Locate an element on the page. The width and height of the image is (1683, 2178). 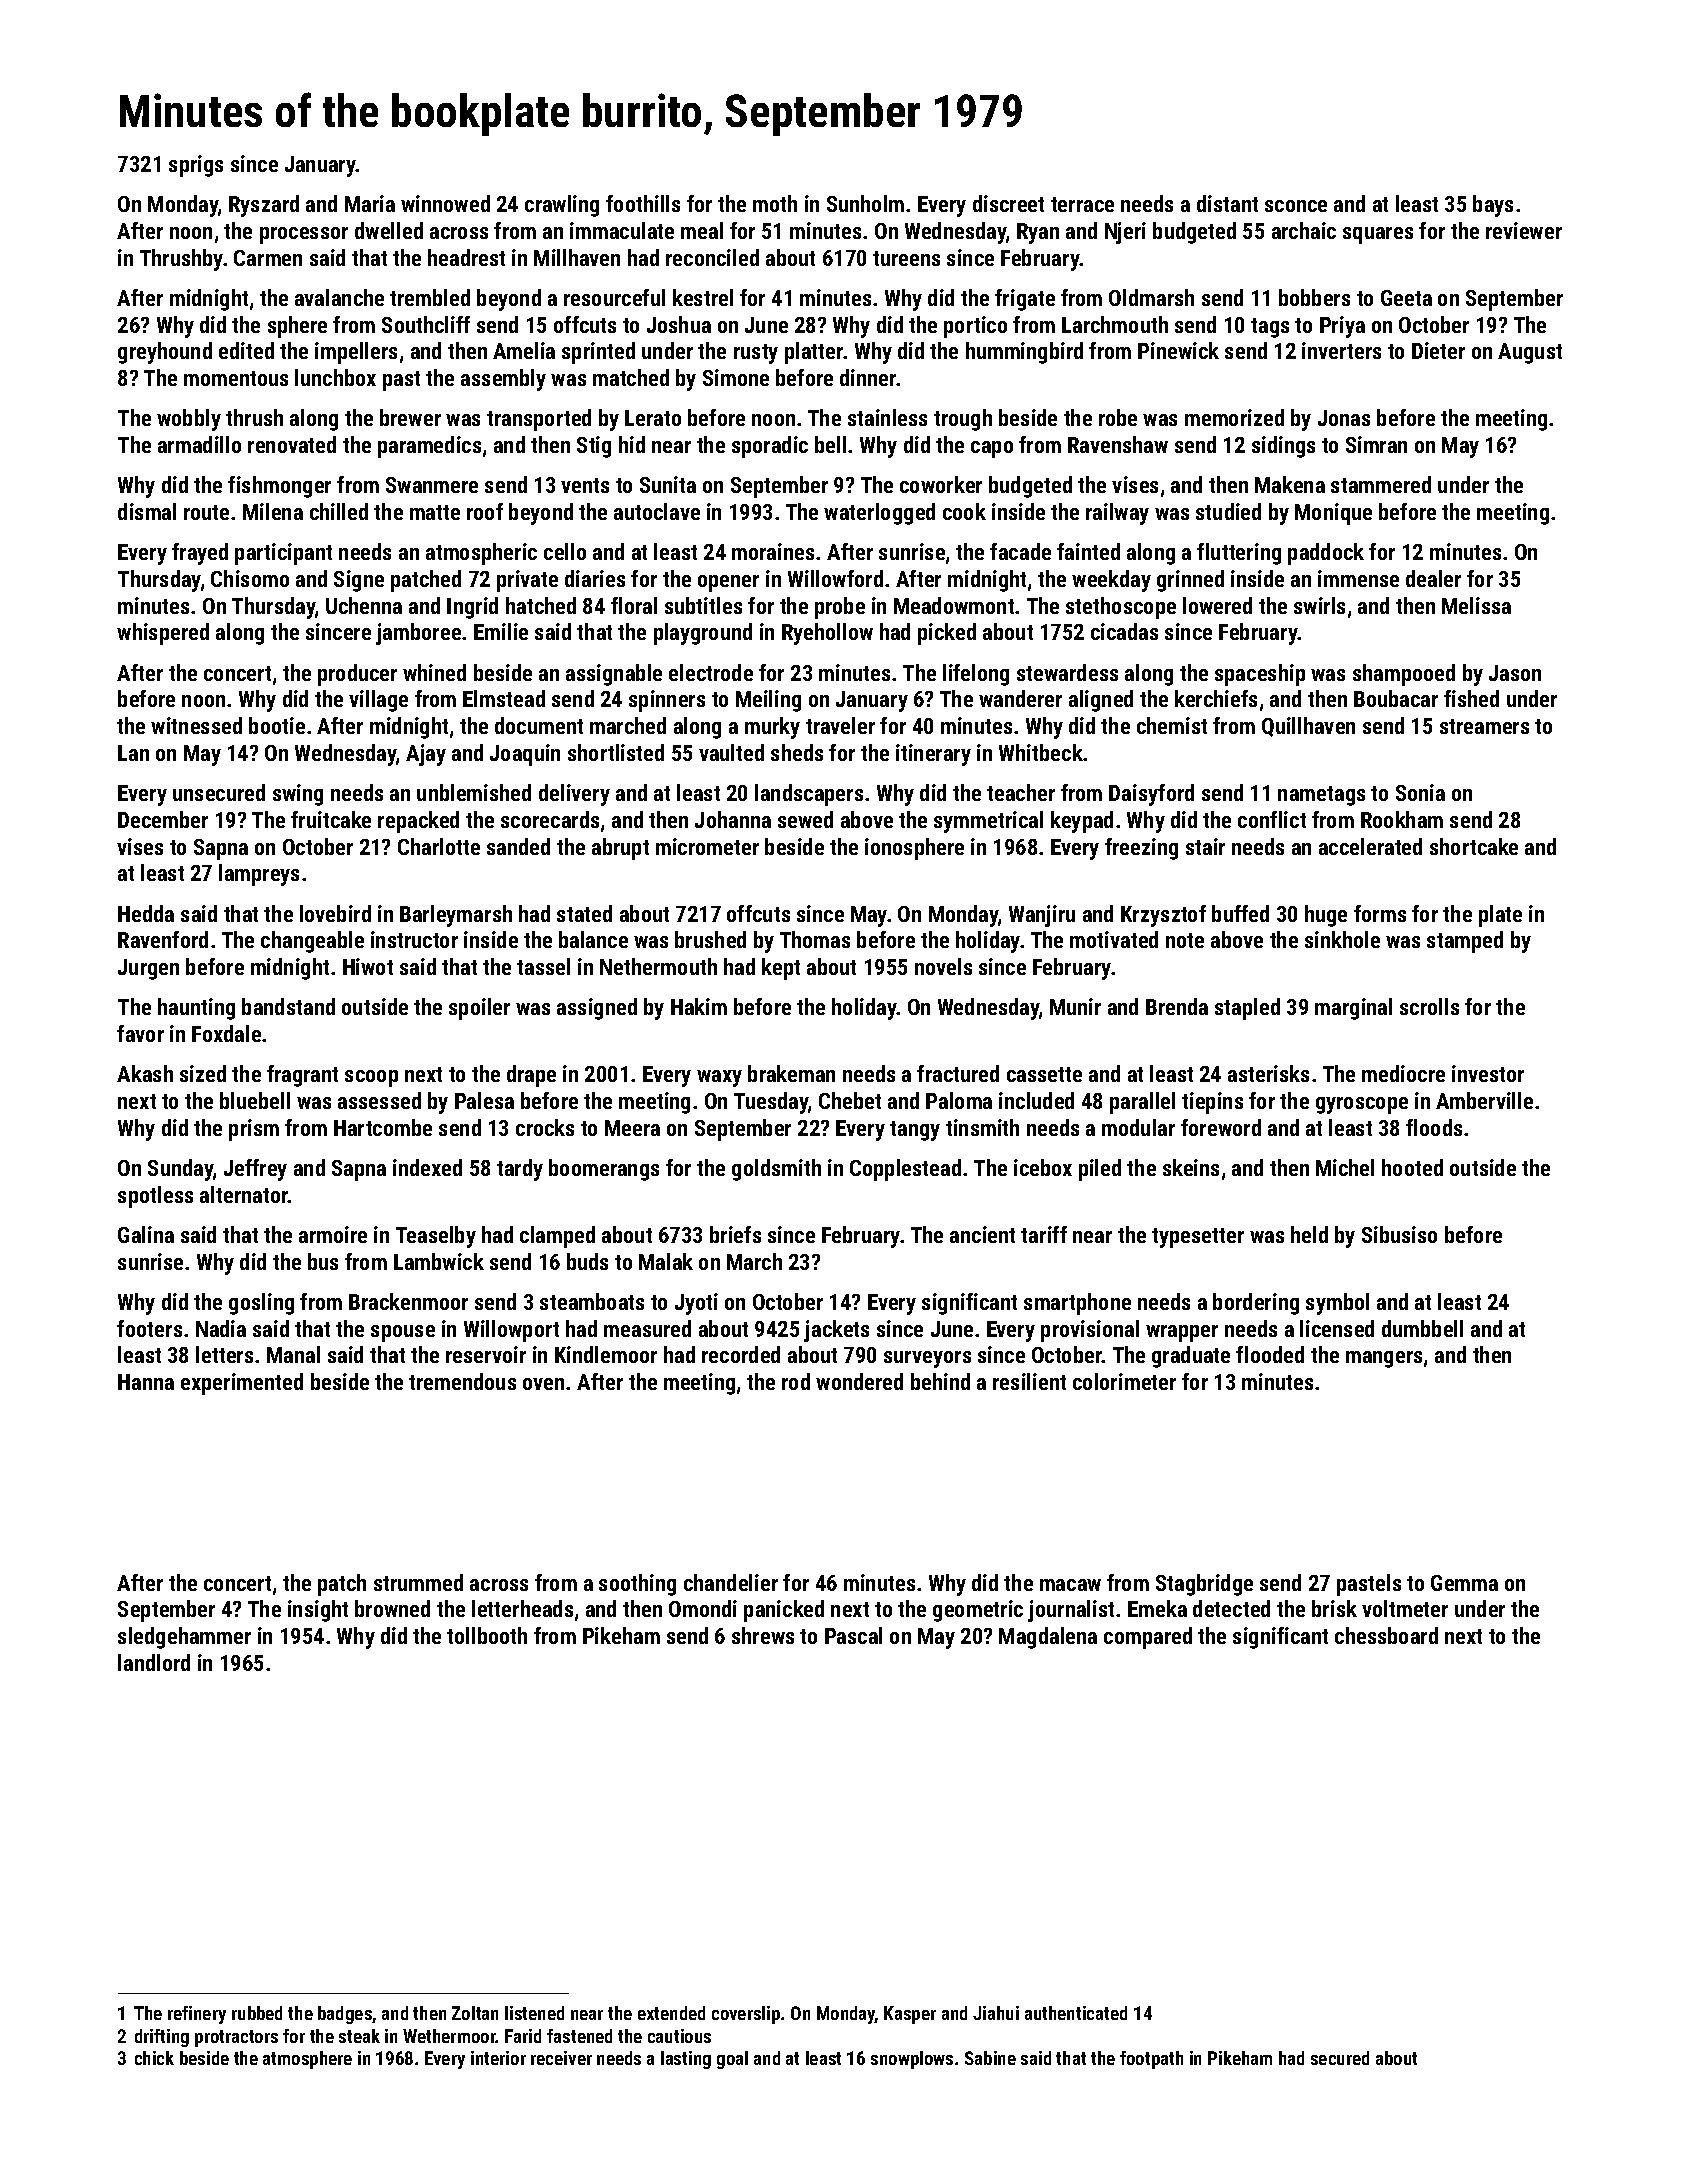
mangers is located at coordinates (1384, 1359).
